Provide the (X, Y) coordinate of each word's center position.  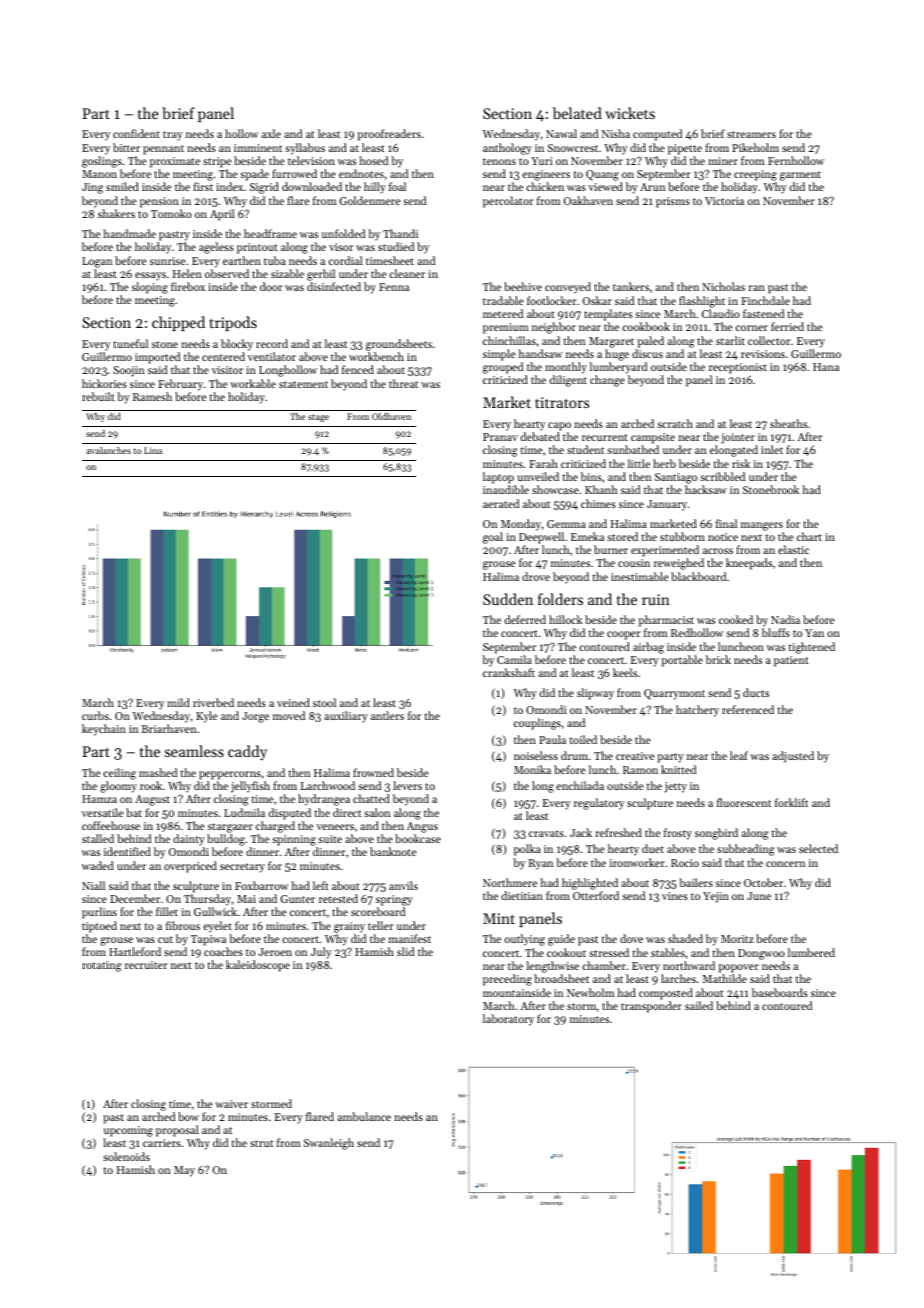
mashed (158, 772)
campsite (653, 438)
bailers (696, 882)
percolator (508, 202)
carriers (162, 1143)
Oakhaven (588, 200)
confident (136, 133)
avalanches (108, 450)
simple (499, 355)
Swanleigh (329, 1144)
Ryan (541, 864)
